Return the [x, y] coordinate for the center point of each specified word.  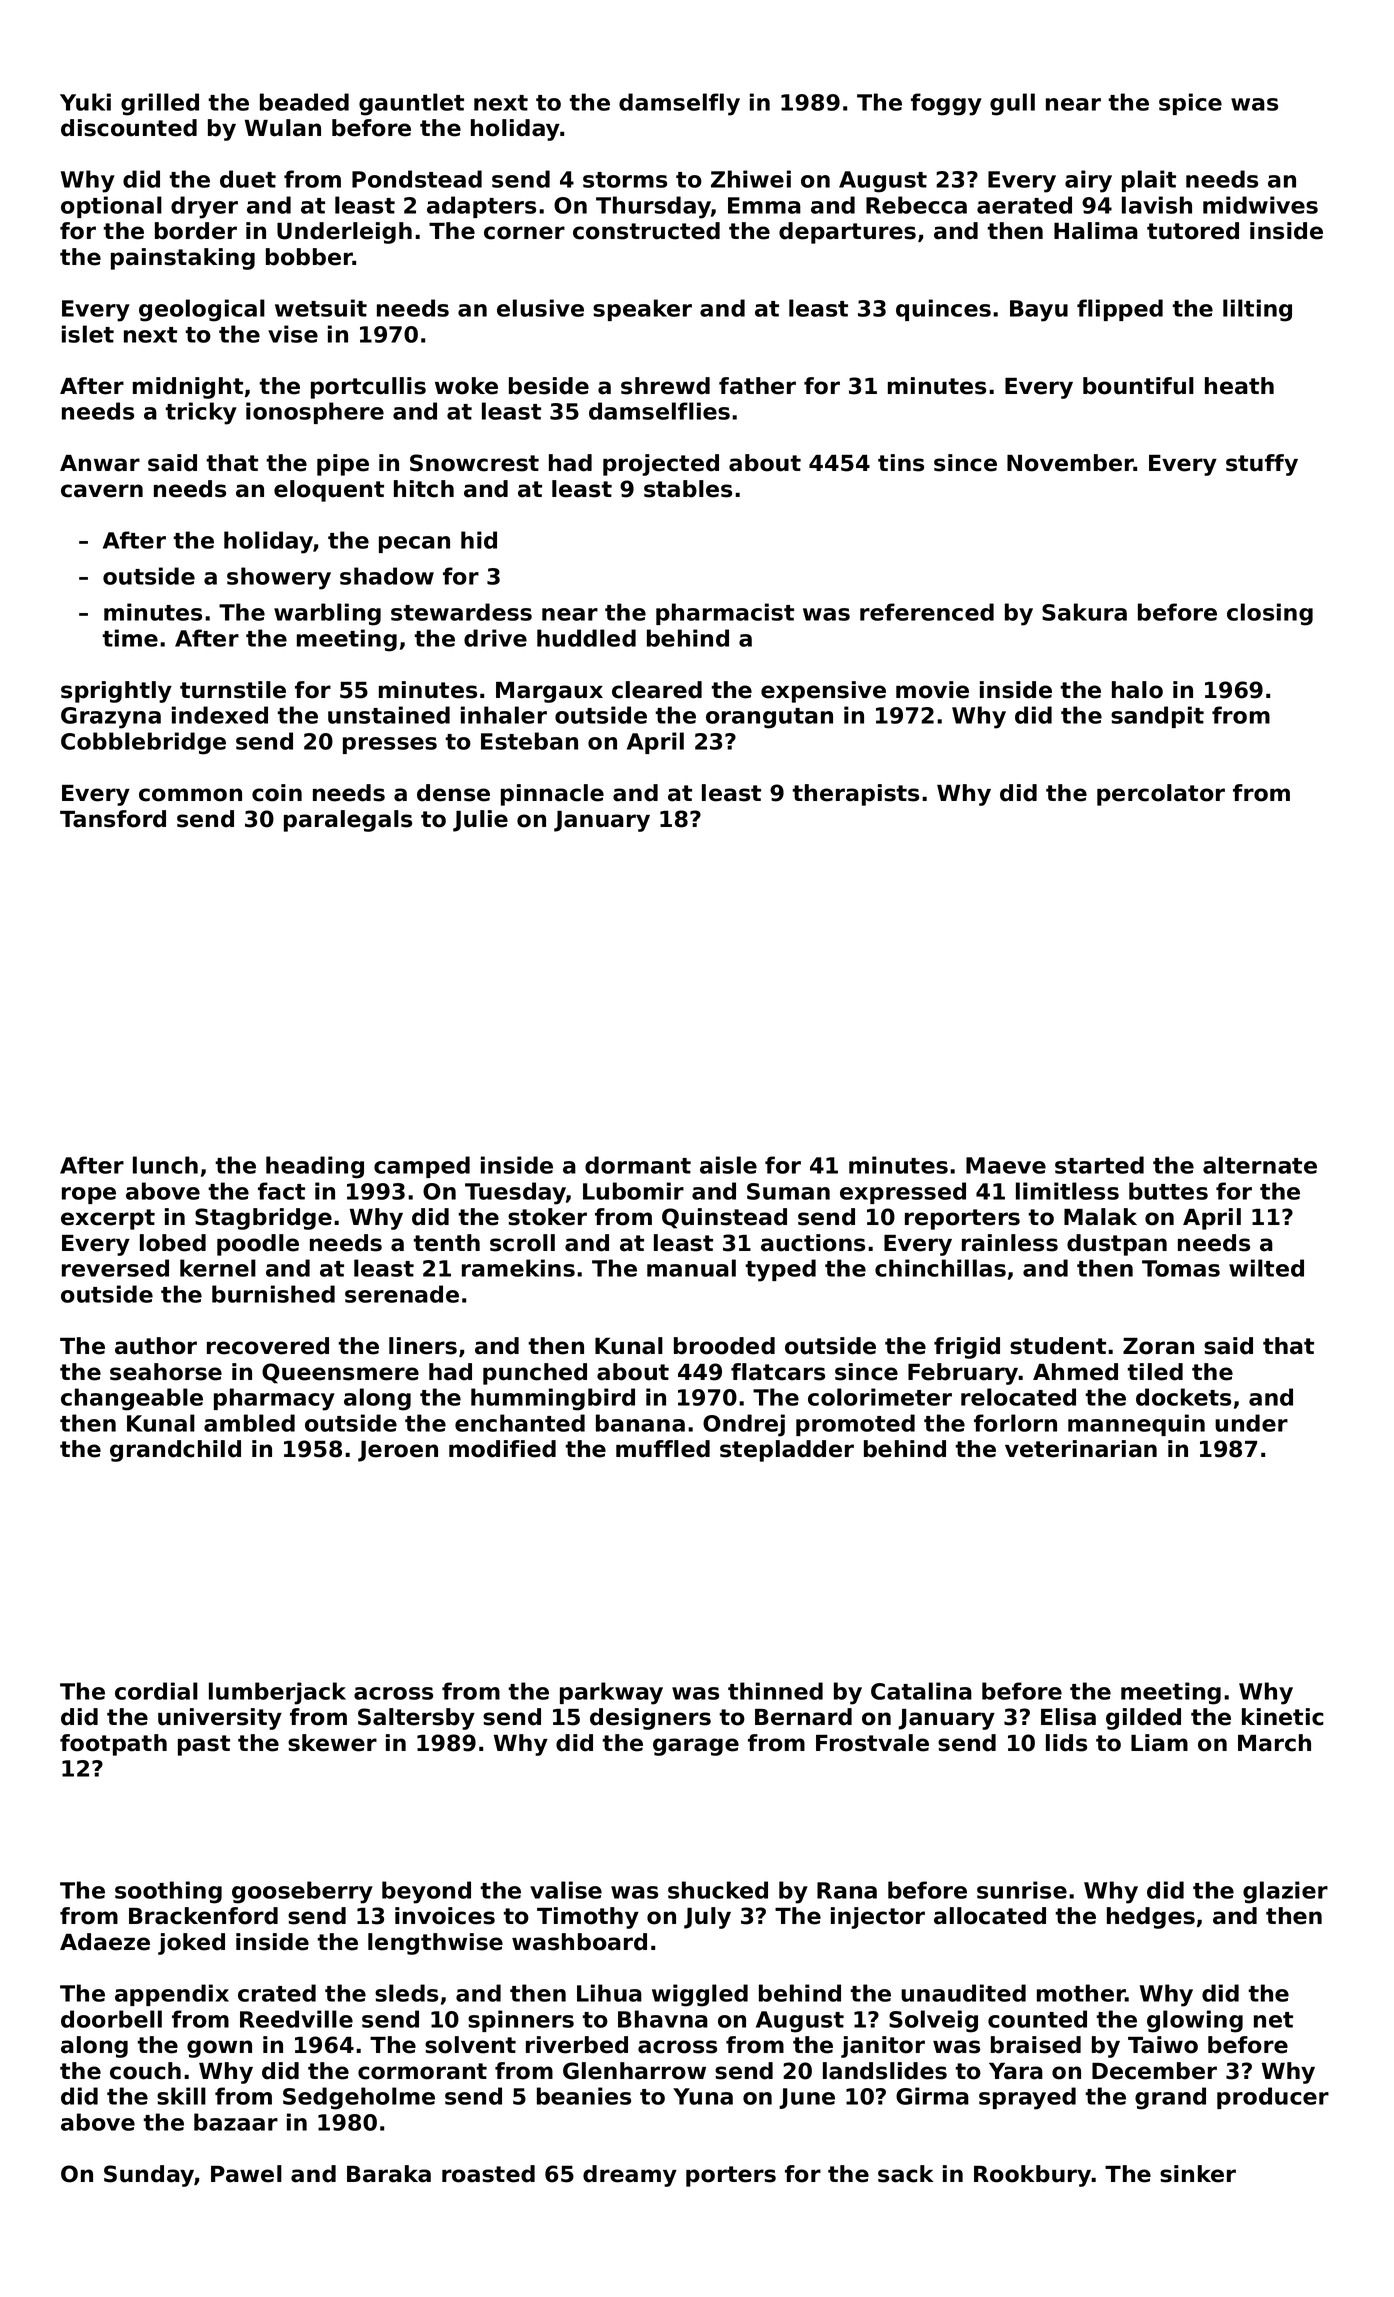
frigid [967, 1348]
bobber [309, 257]
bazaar [236, 2122]
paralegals [348, 821]
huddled [586, 638]
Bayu [1039, 311]
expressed [903, 1193]
